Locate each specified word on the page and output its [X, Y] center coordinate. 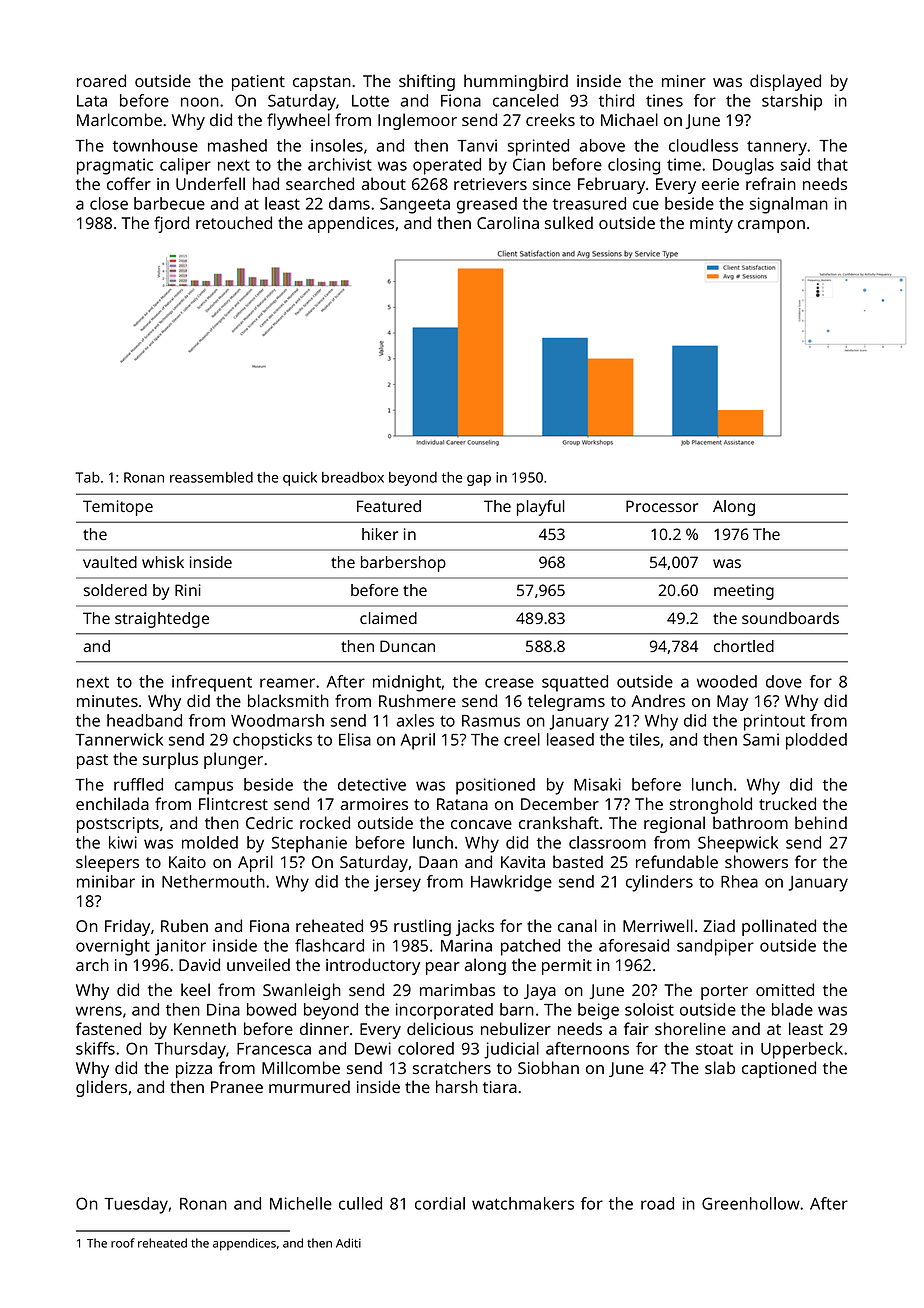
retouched [234, 222]
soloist [649, 1009]
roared [101, 80]
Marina [466, 945]
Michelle [301, 1203]
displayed [785, 82]
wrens [99, 1011]
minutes [107, 701]
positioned [495, 786]
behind [821, 822]
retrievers [490, 184]
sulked [569, 222]
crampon [771, 226]
